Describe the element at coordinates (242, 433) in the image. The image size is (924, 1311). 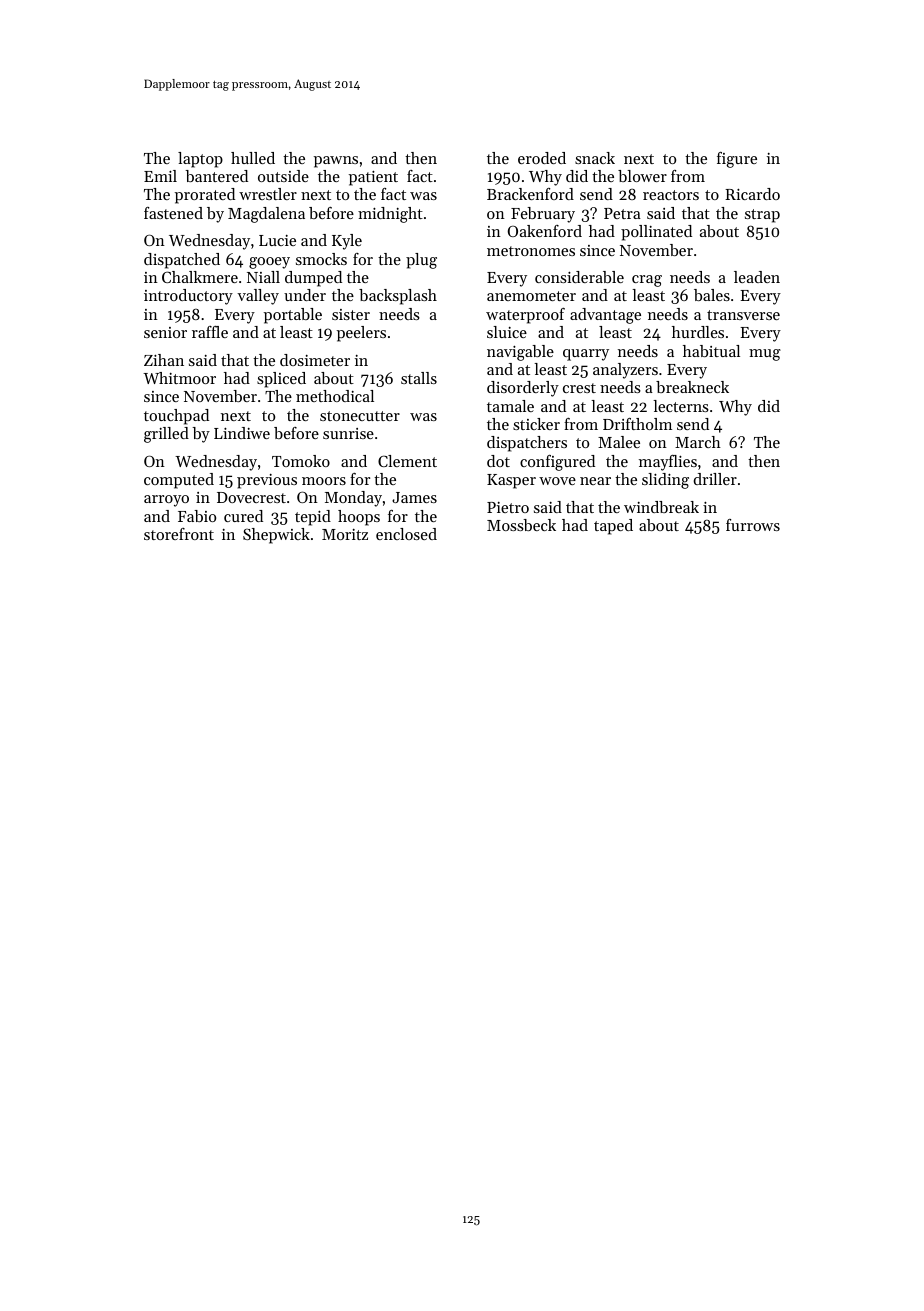
I see `Lindiwe` at that location.
